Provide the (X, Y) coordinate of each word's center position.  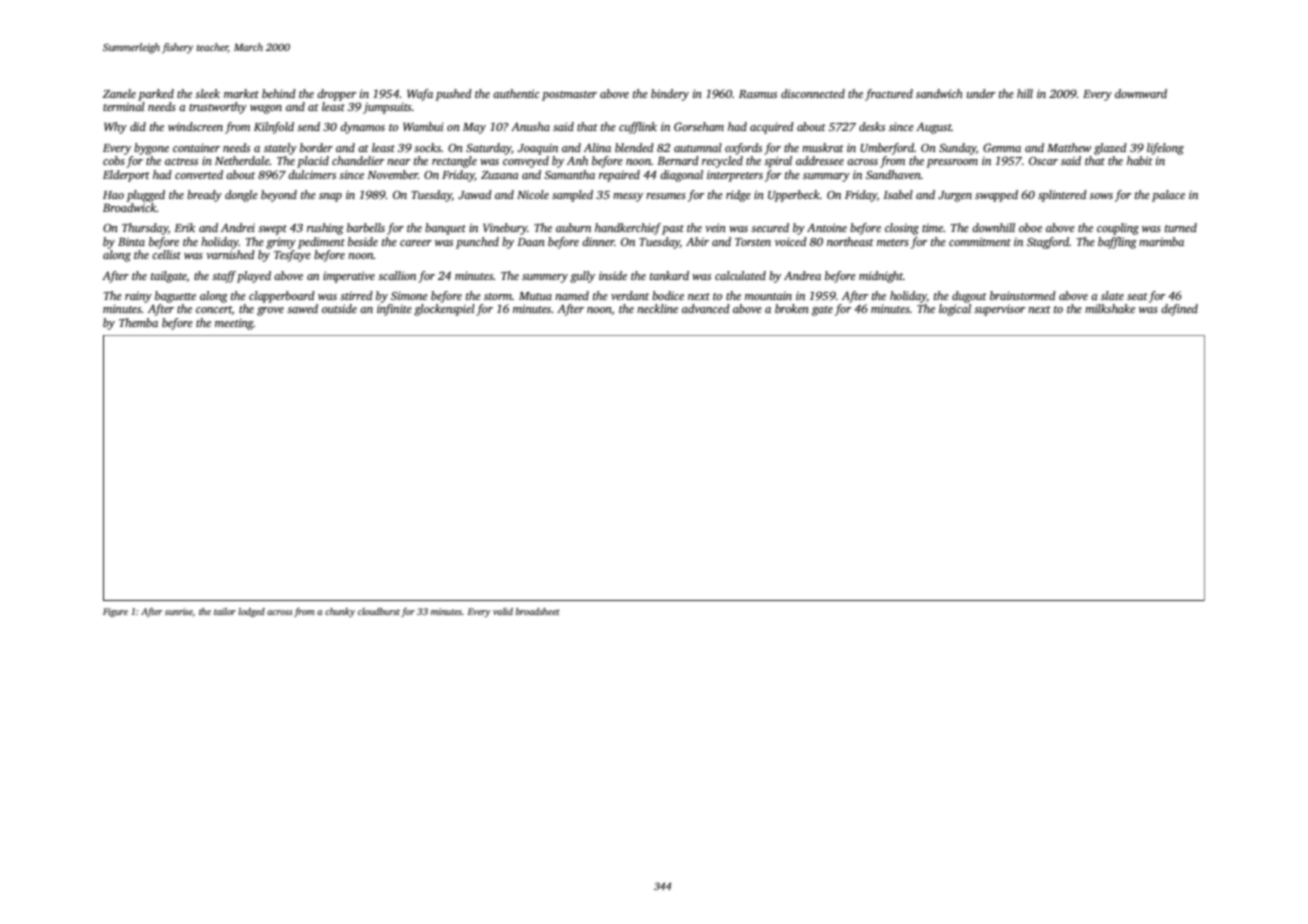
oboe (1030, 227)
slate (1112, 295)
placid (313, 162)
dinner (598, 241)
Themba (138, 322)
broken (792, 308)
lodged (251, 612)
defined (1179, 310)
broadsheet (538, 611)
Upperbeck (794, 196)
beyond (279, 196)
